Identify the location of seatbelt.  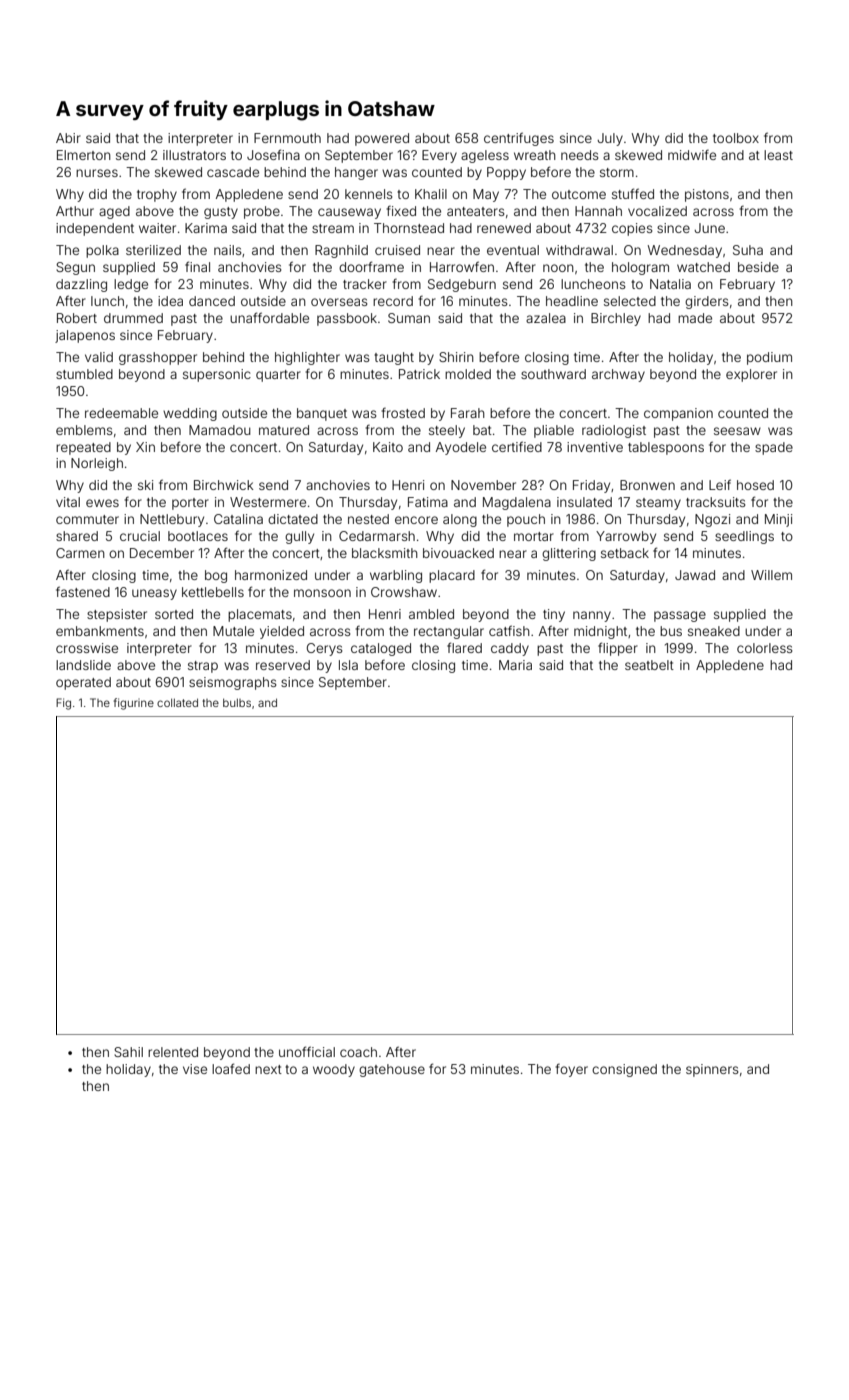
(649, 665).
